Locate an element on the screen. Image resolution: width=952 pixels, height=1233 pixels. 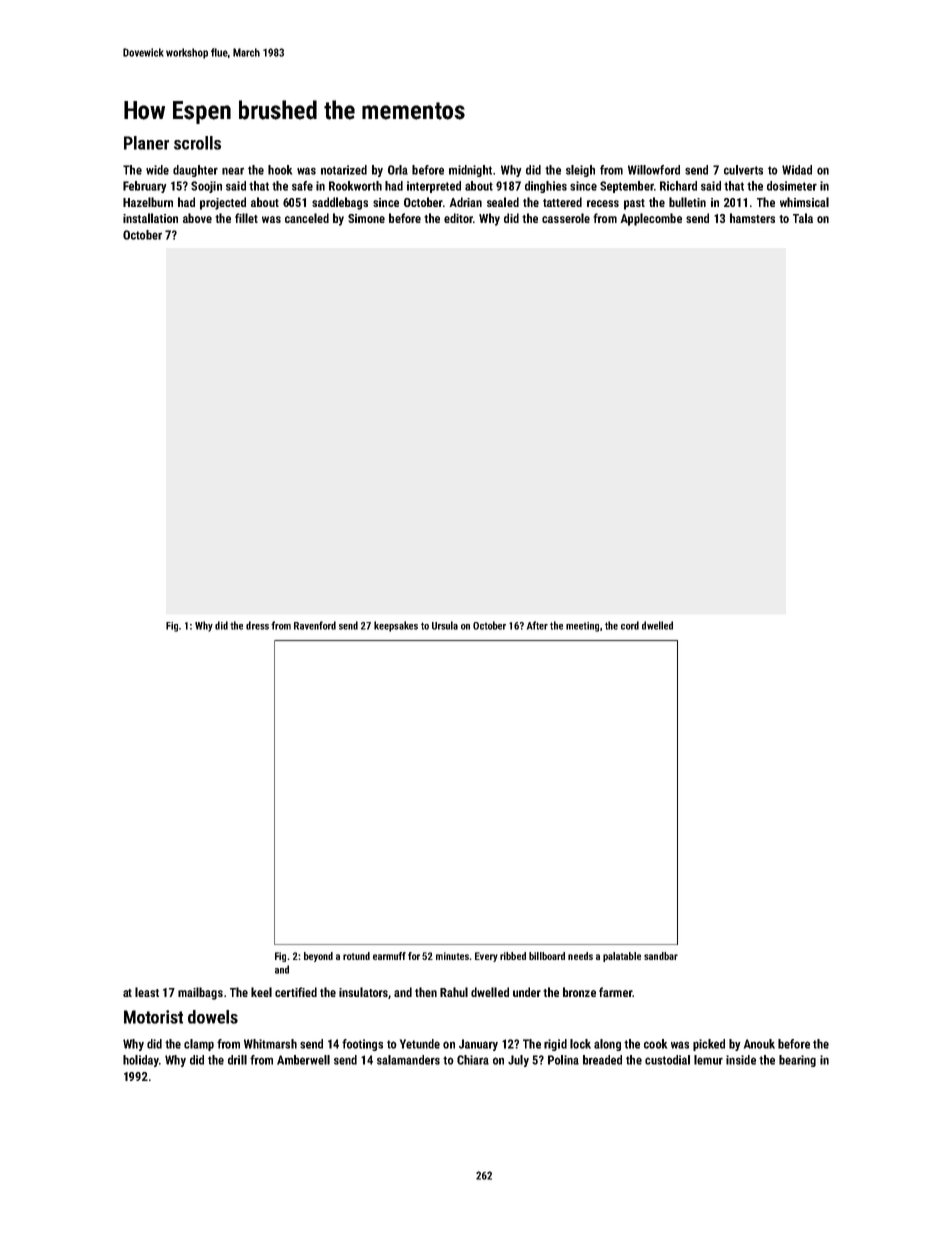
keepsakes is located at coordinates (396, 626).
